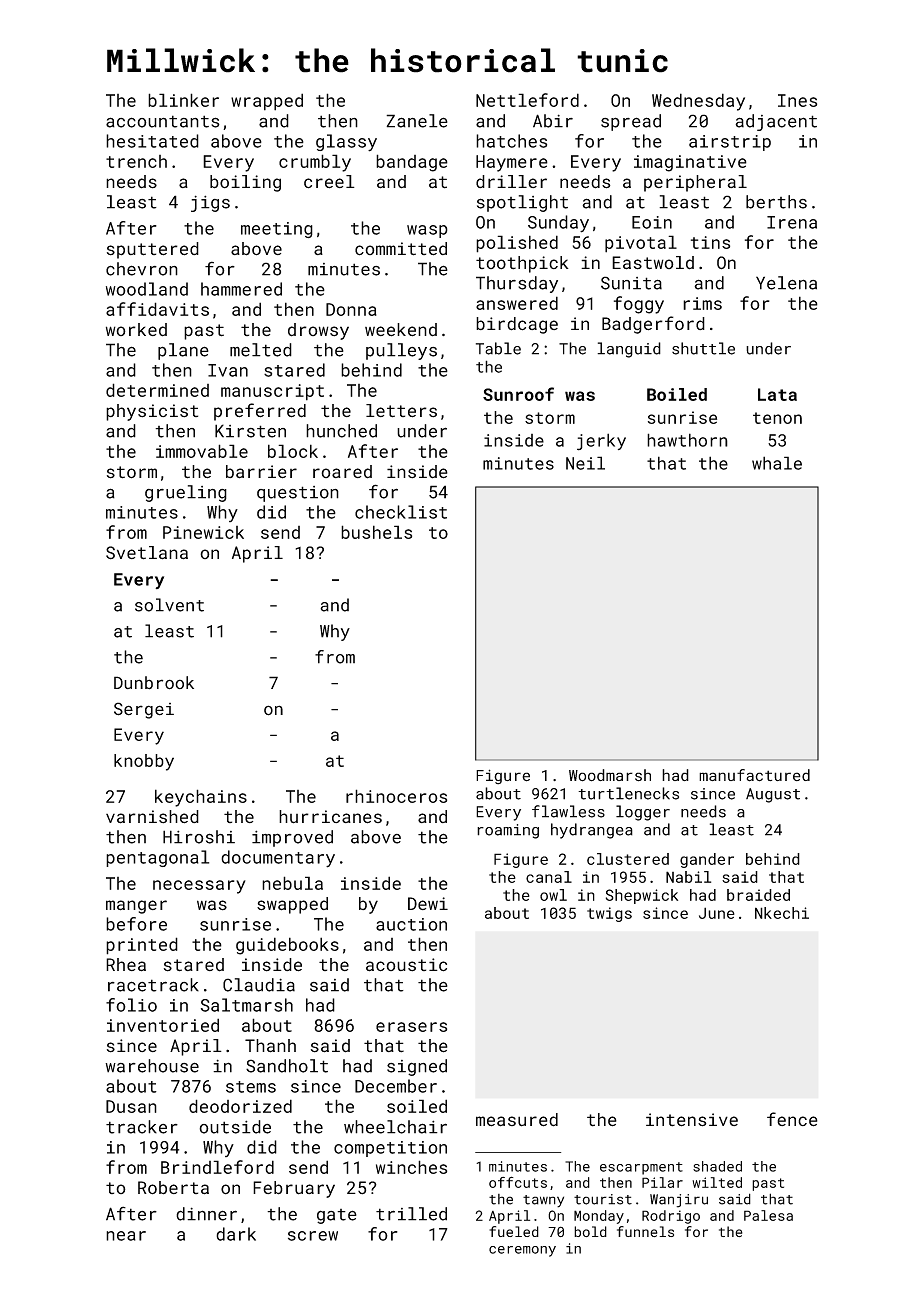 This image has height=1308, width=924. I want to click on Sunday, so click(558, 224).
